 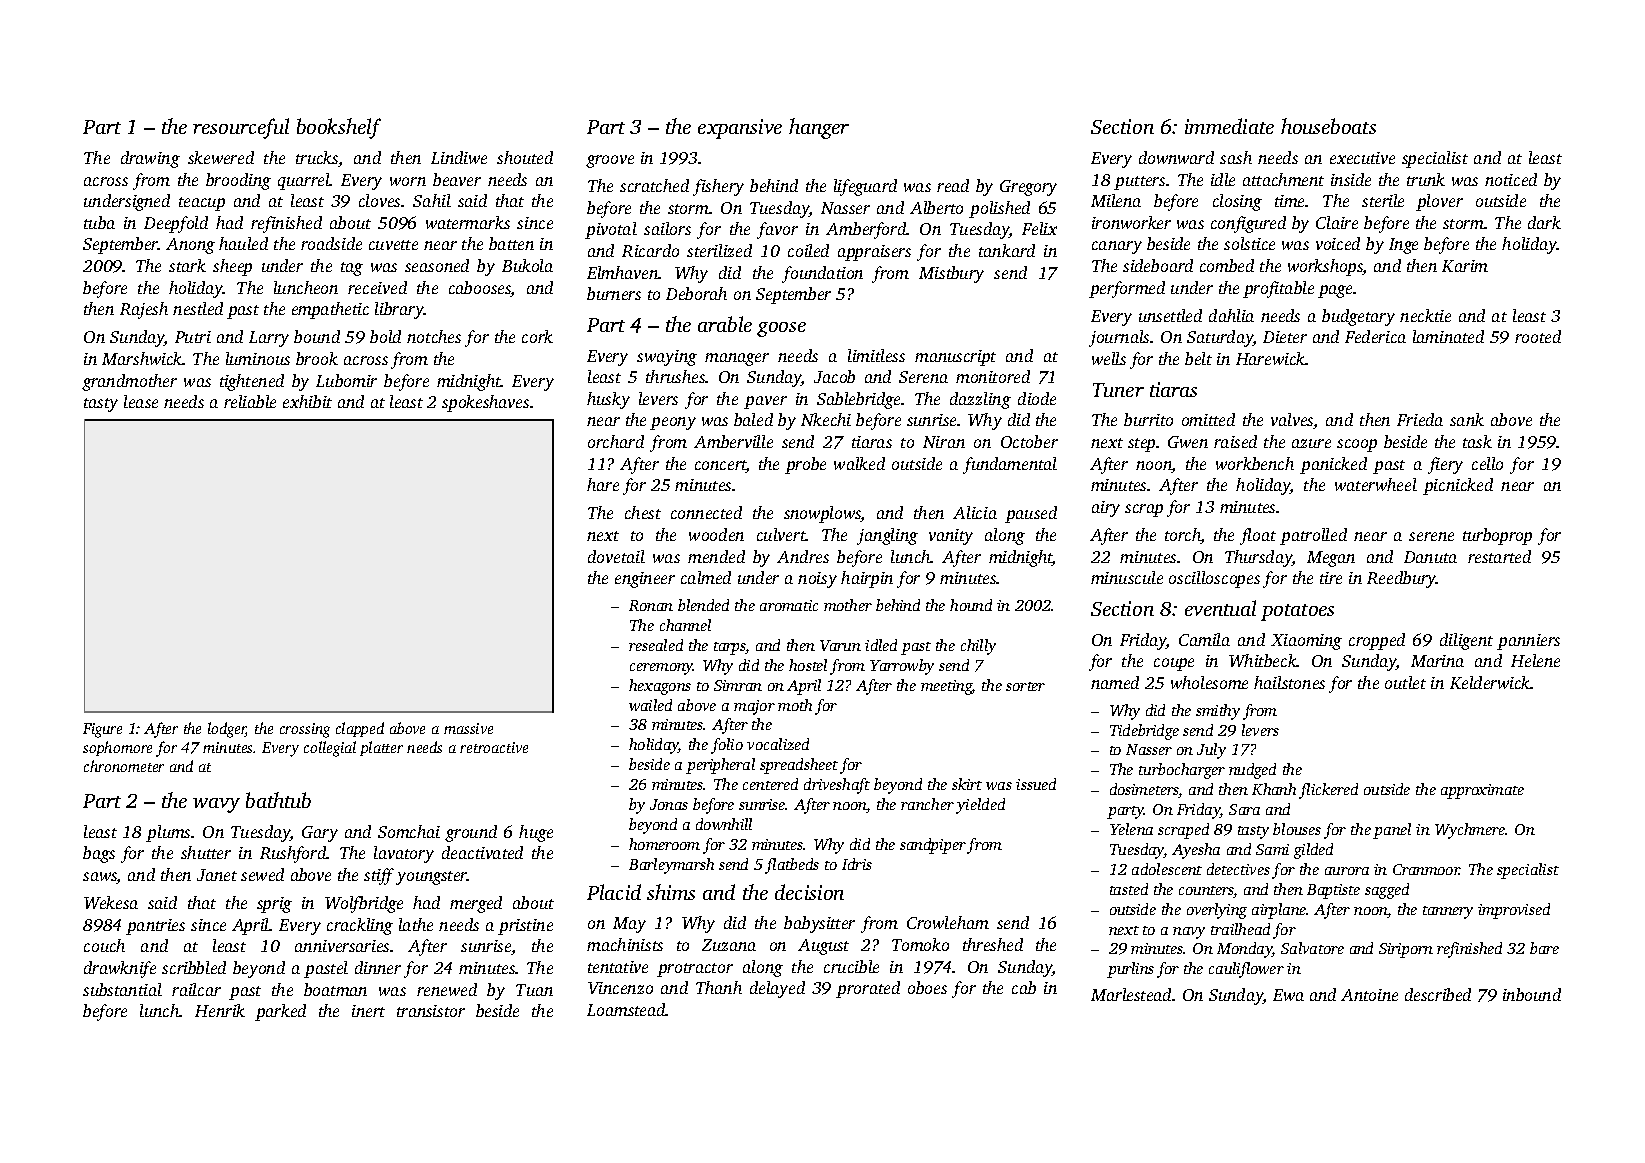 I want to click on resourceful, so click(x=241, y=128).
